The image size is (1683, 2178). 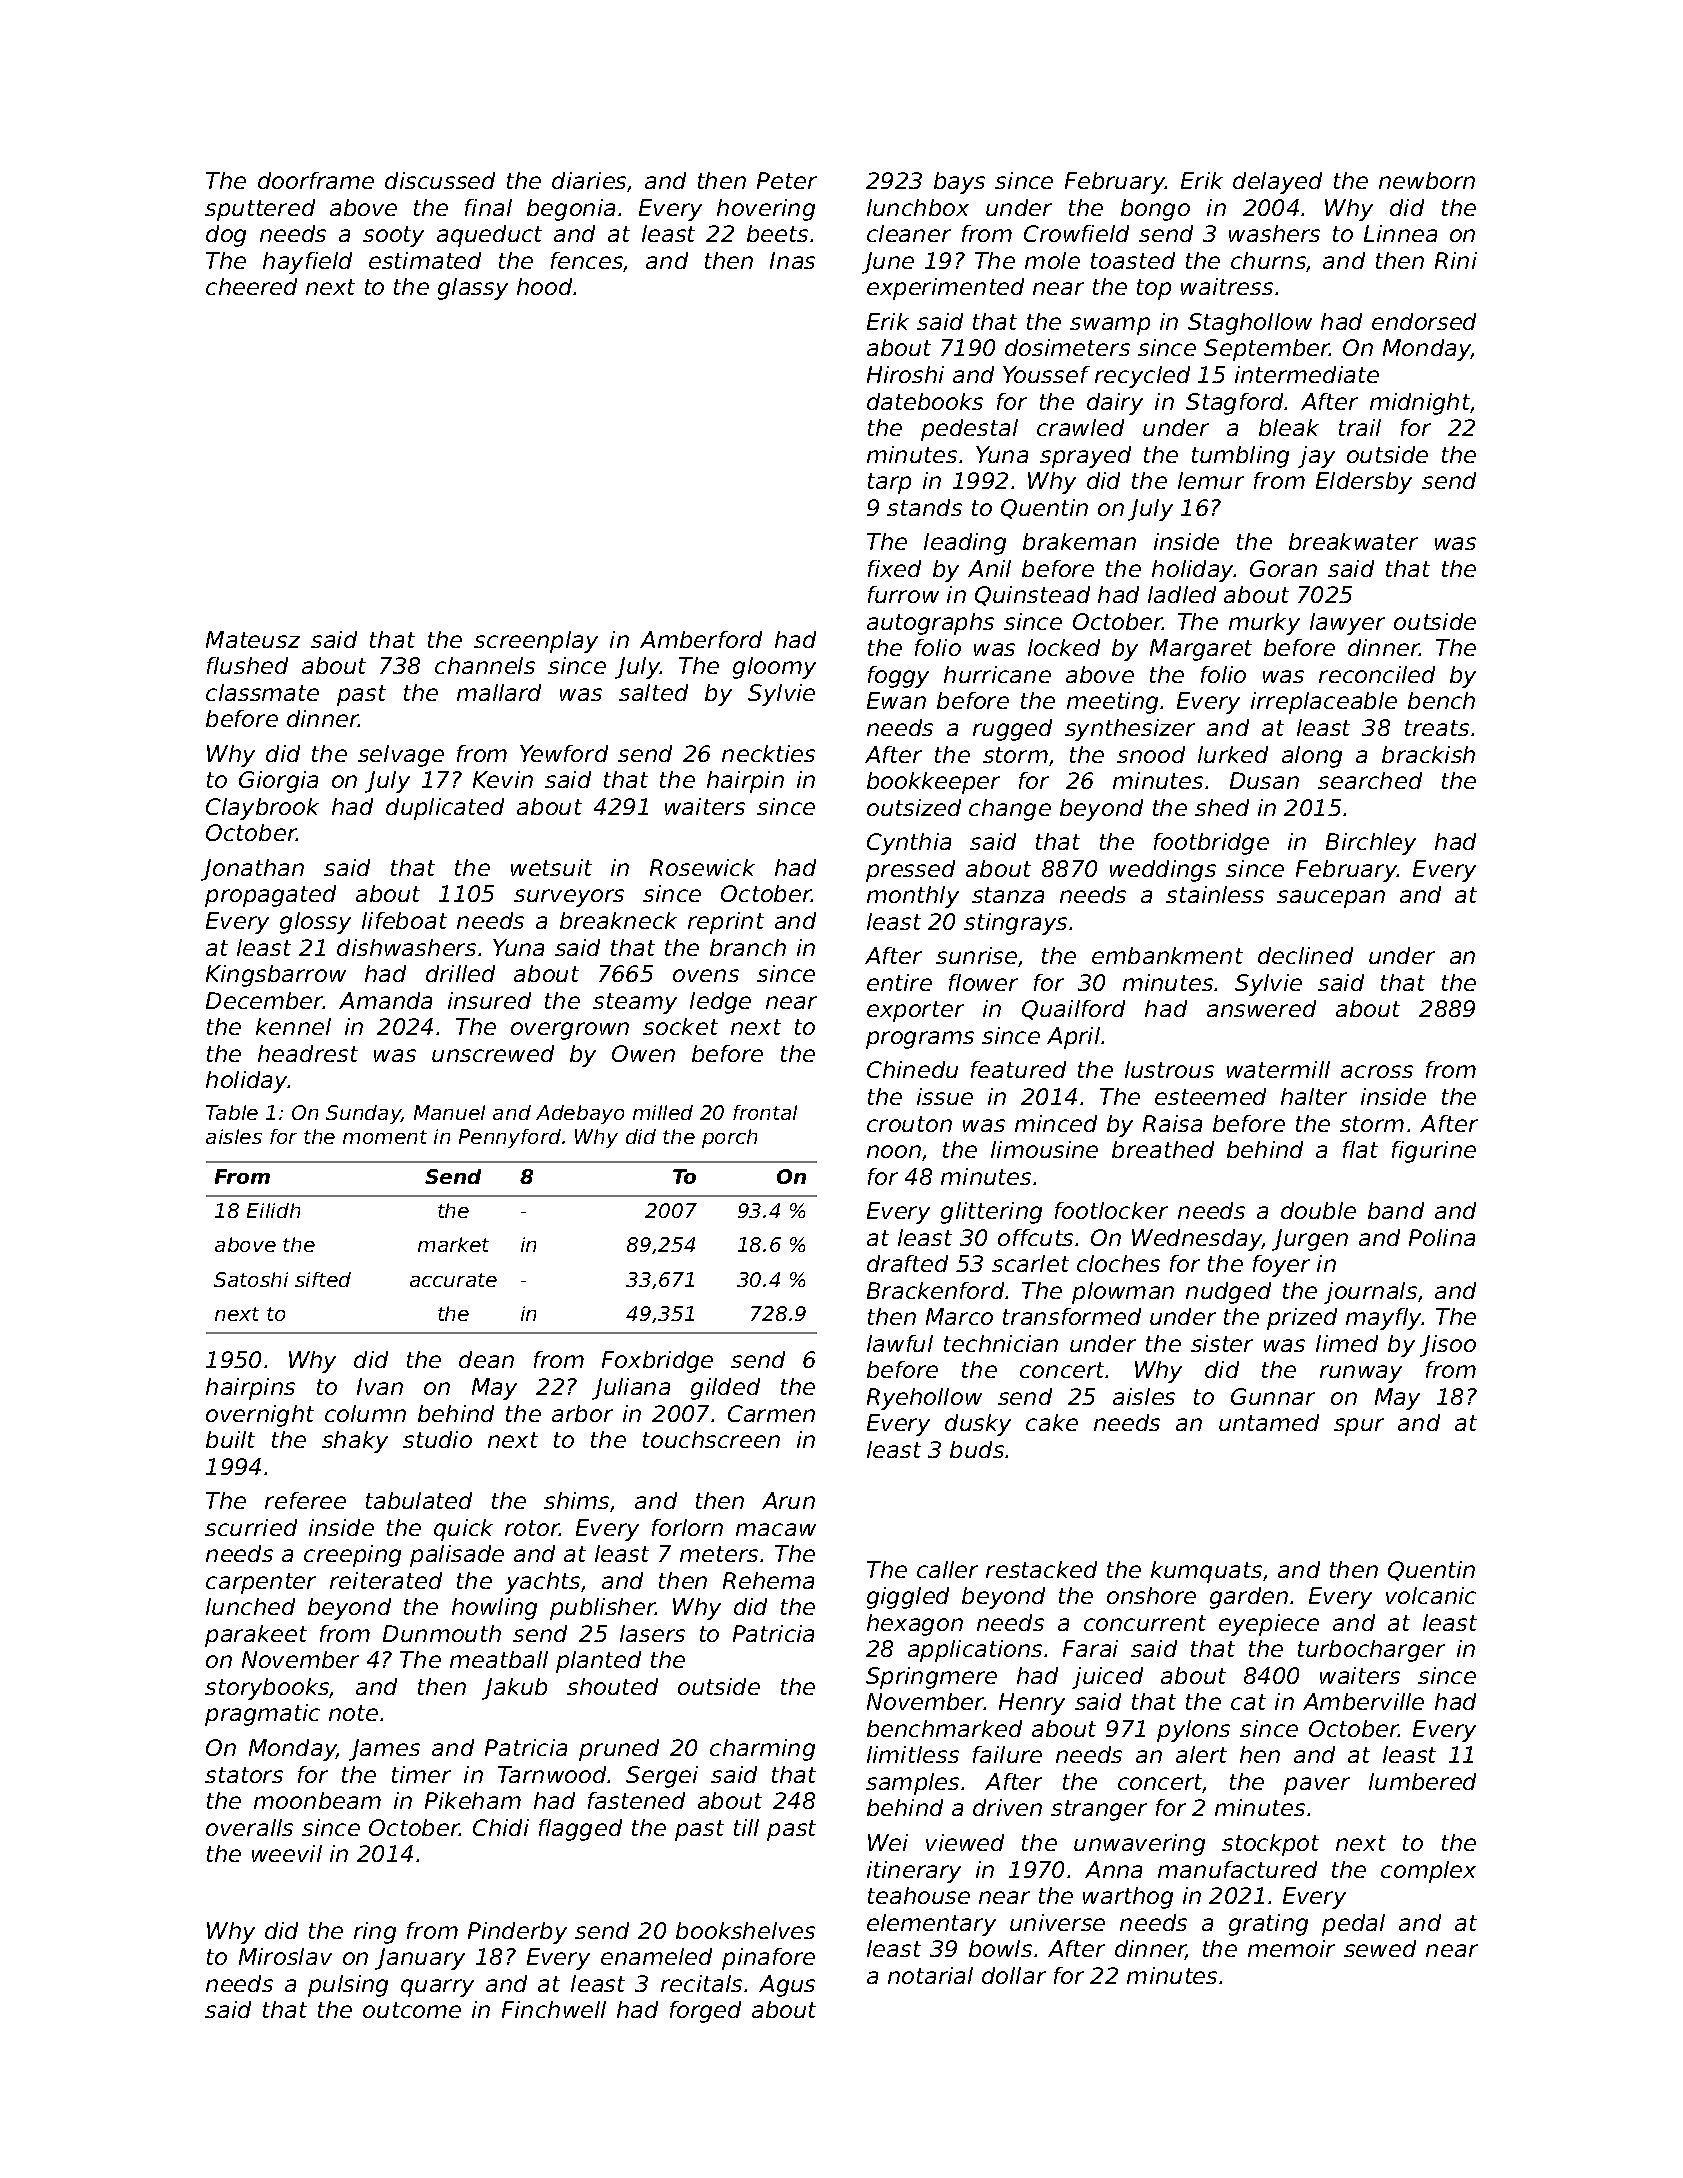 I want to click on entire, so click(x=899, y=982).
